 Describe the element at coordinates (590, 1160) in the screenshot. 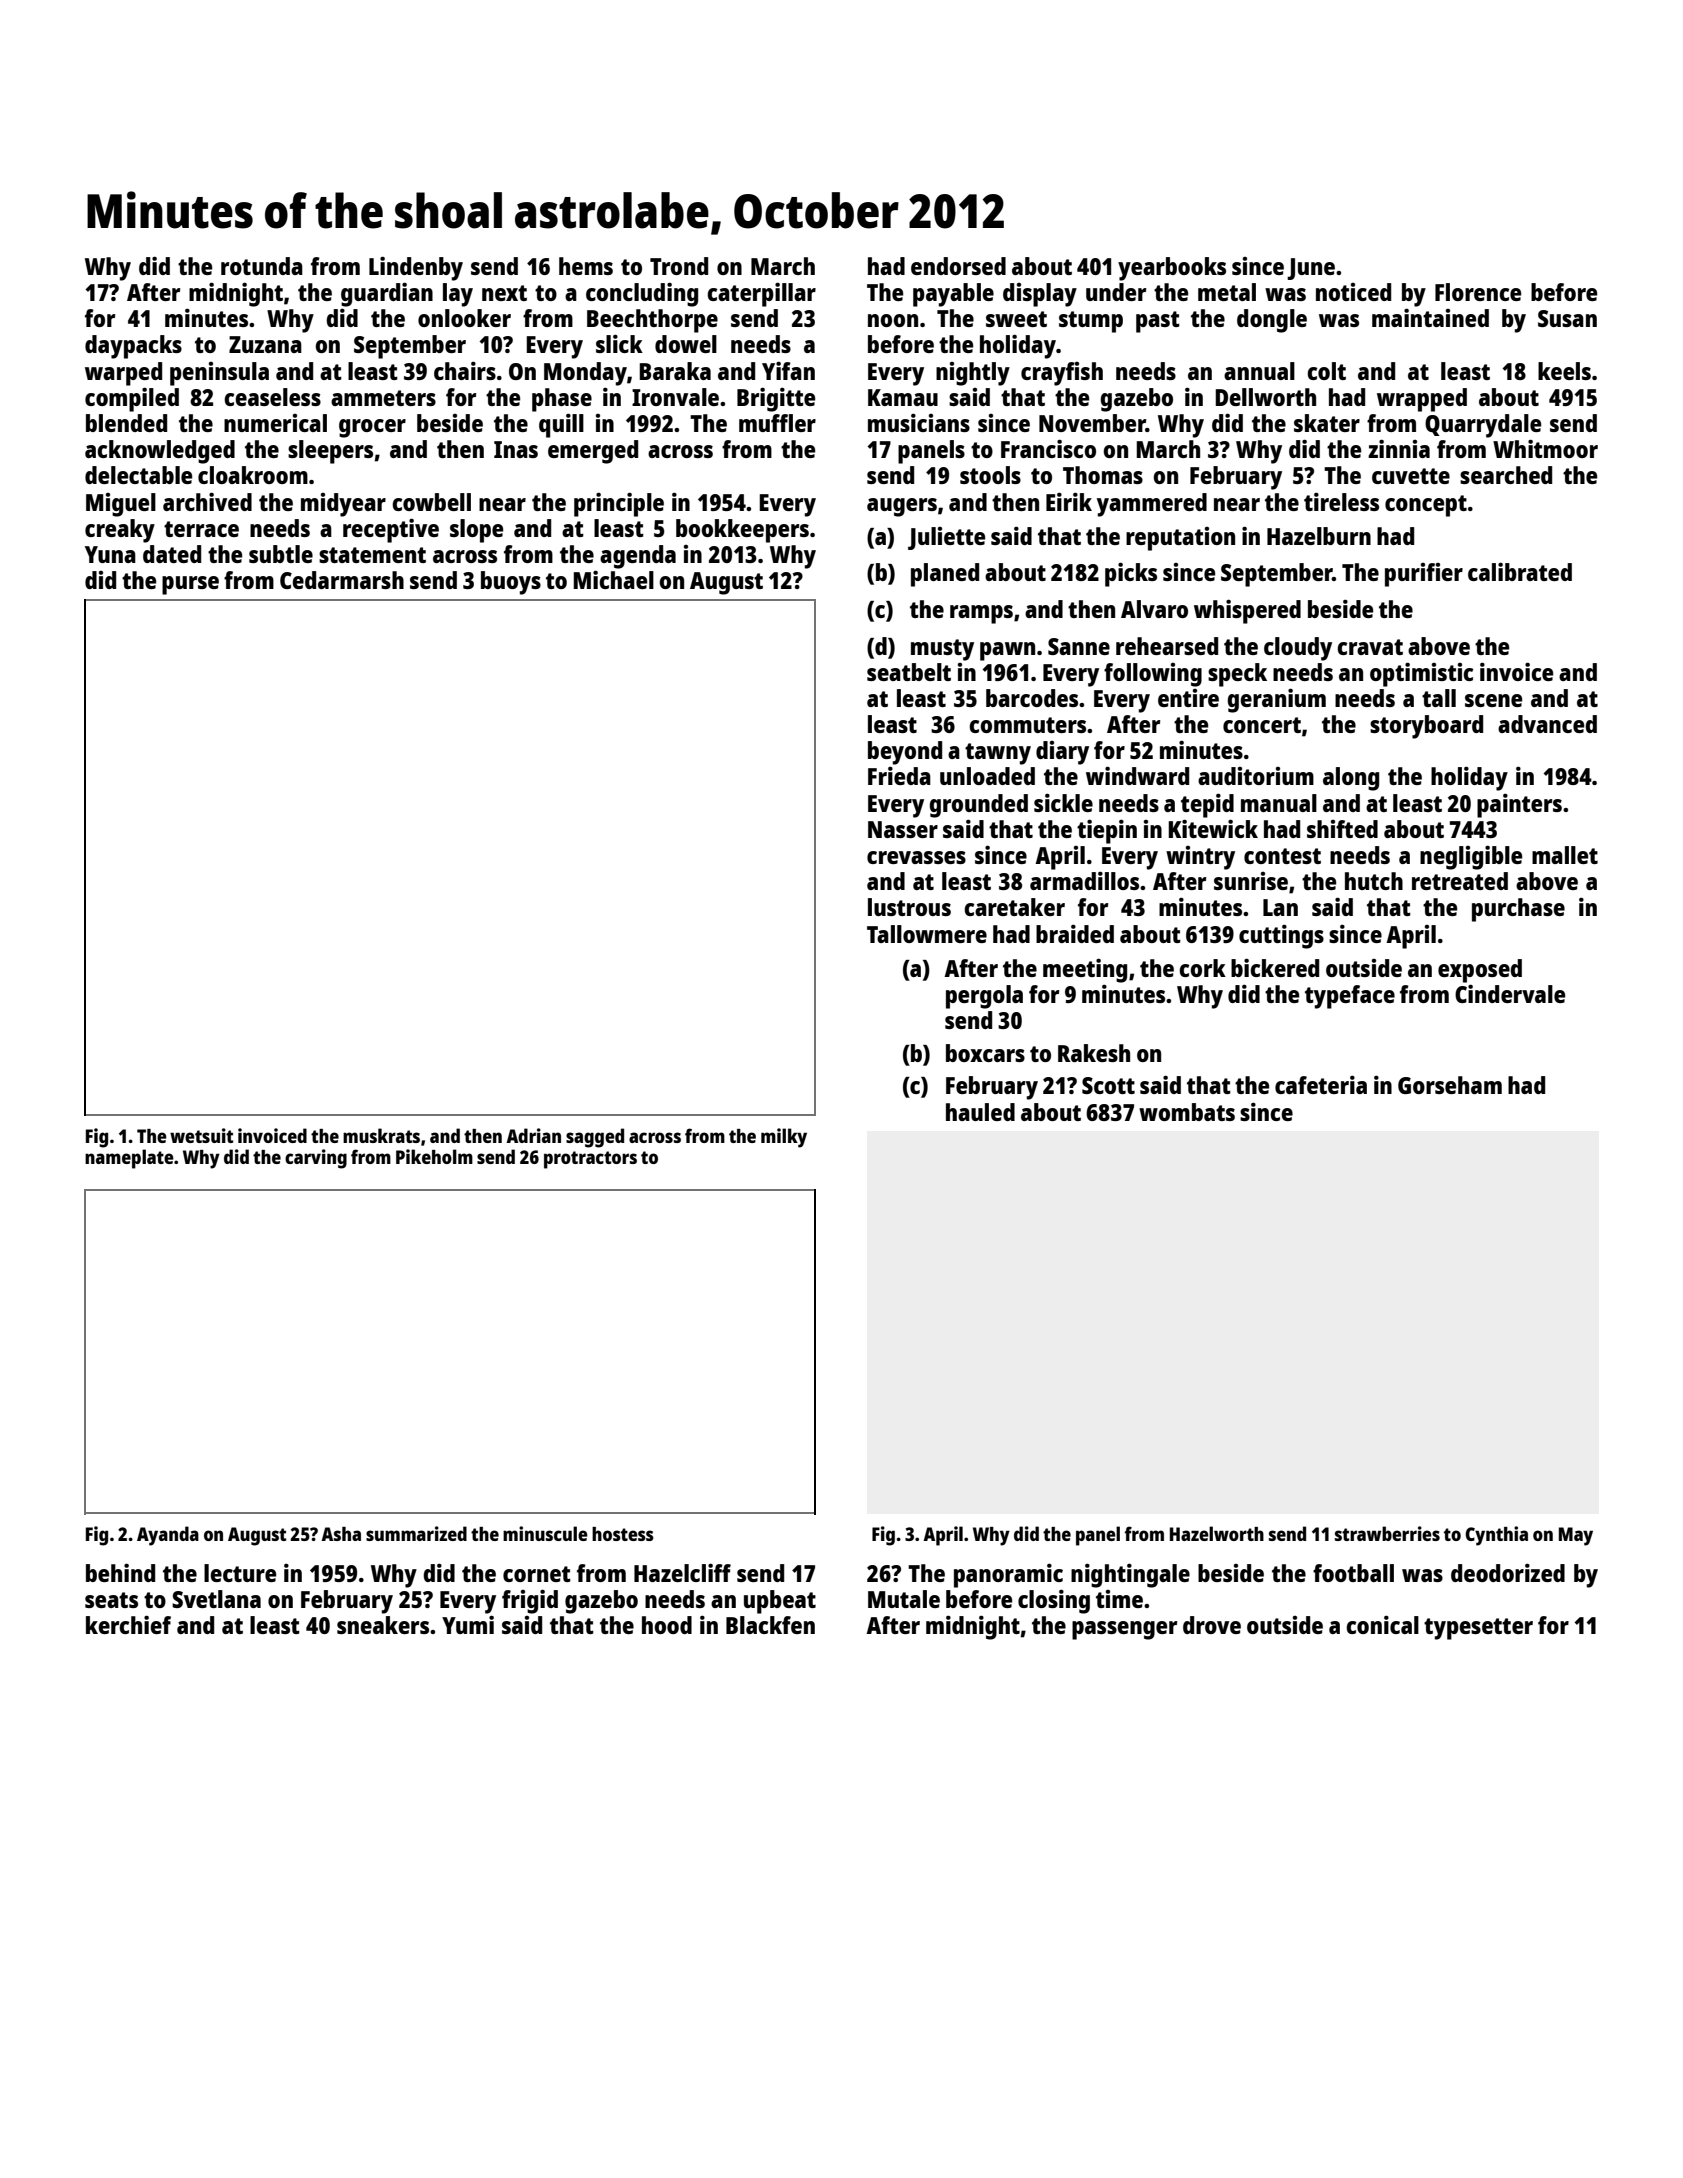

I see `protractors` at that location.
